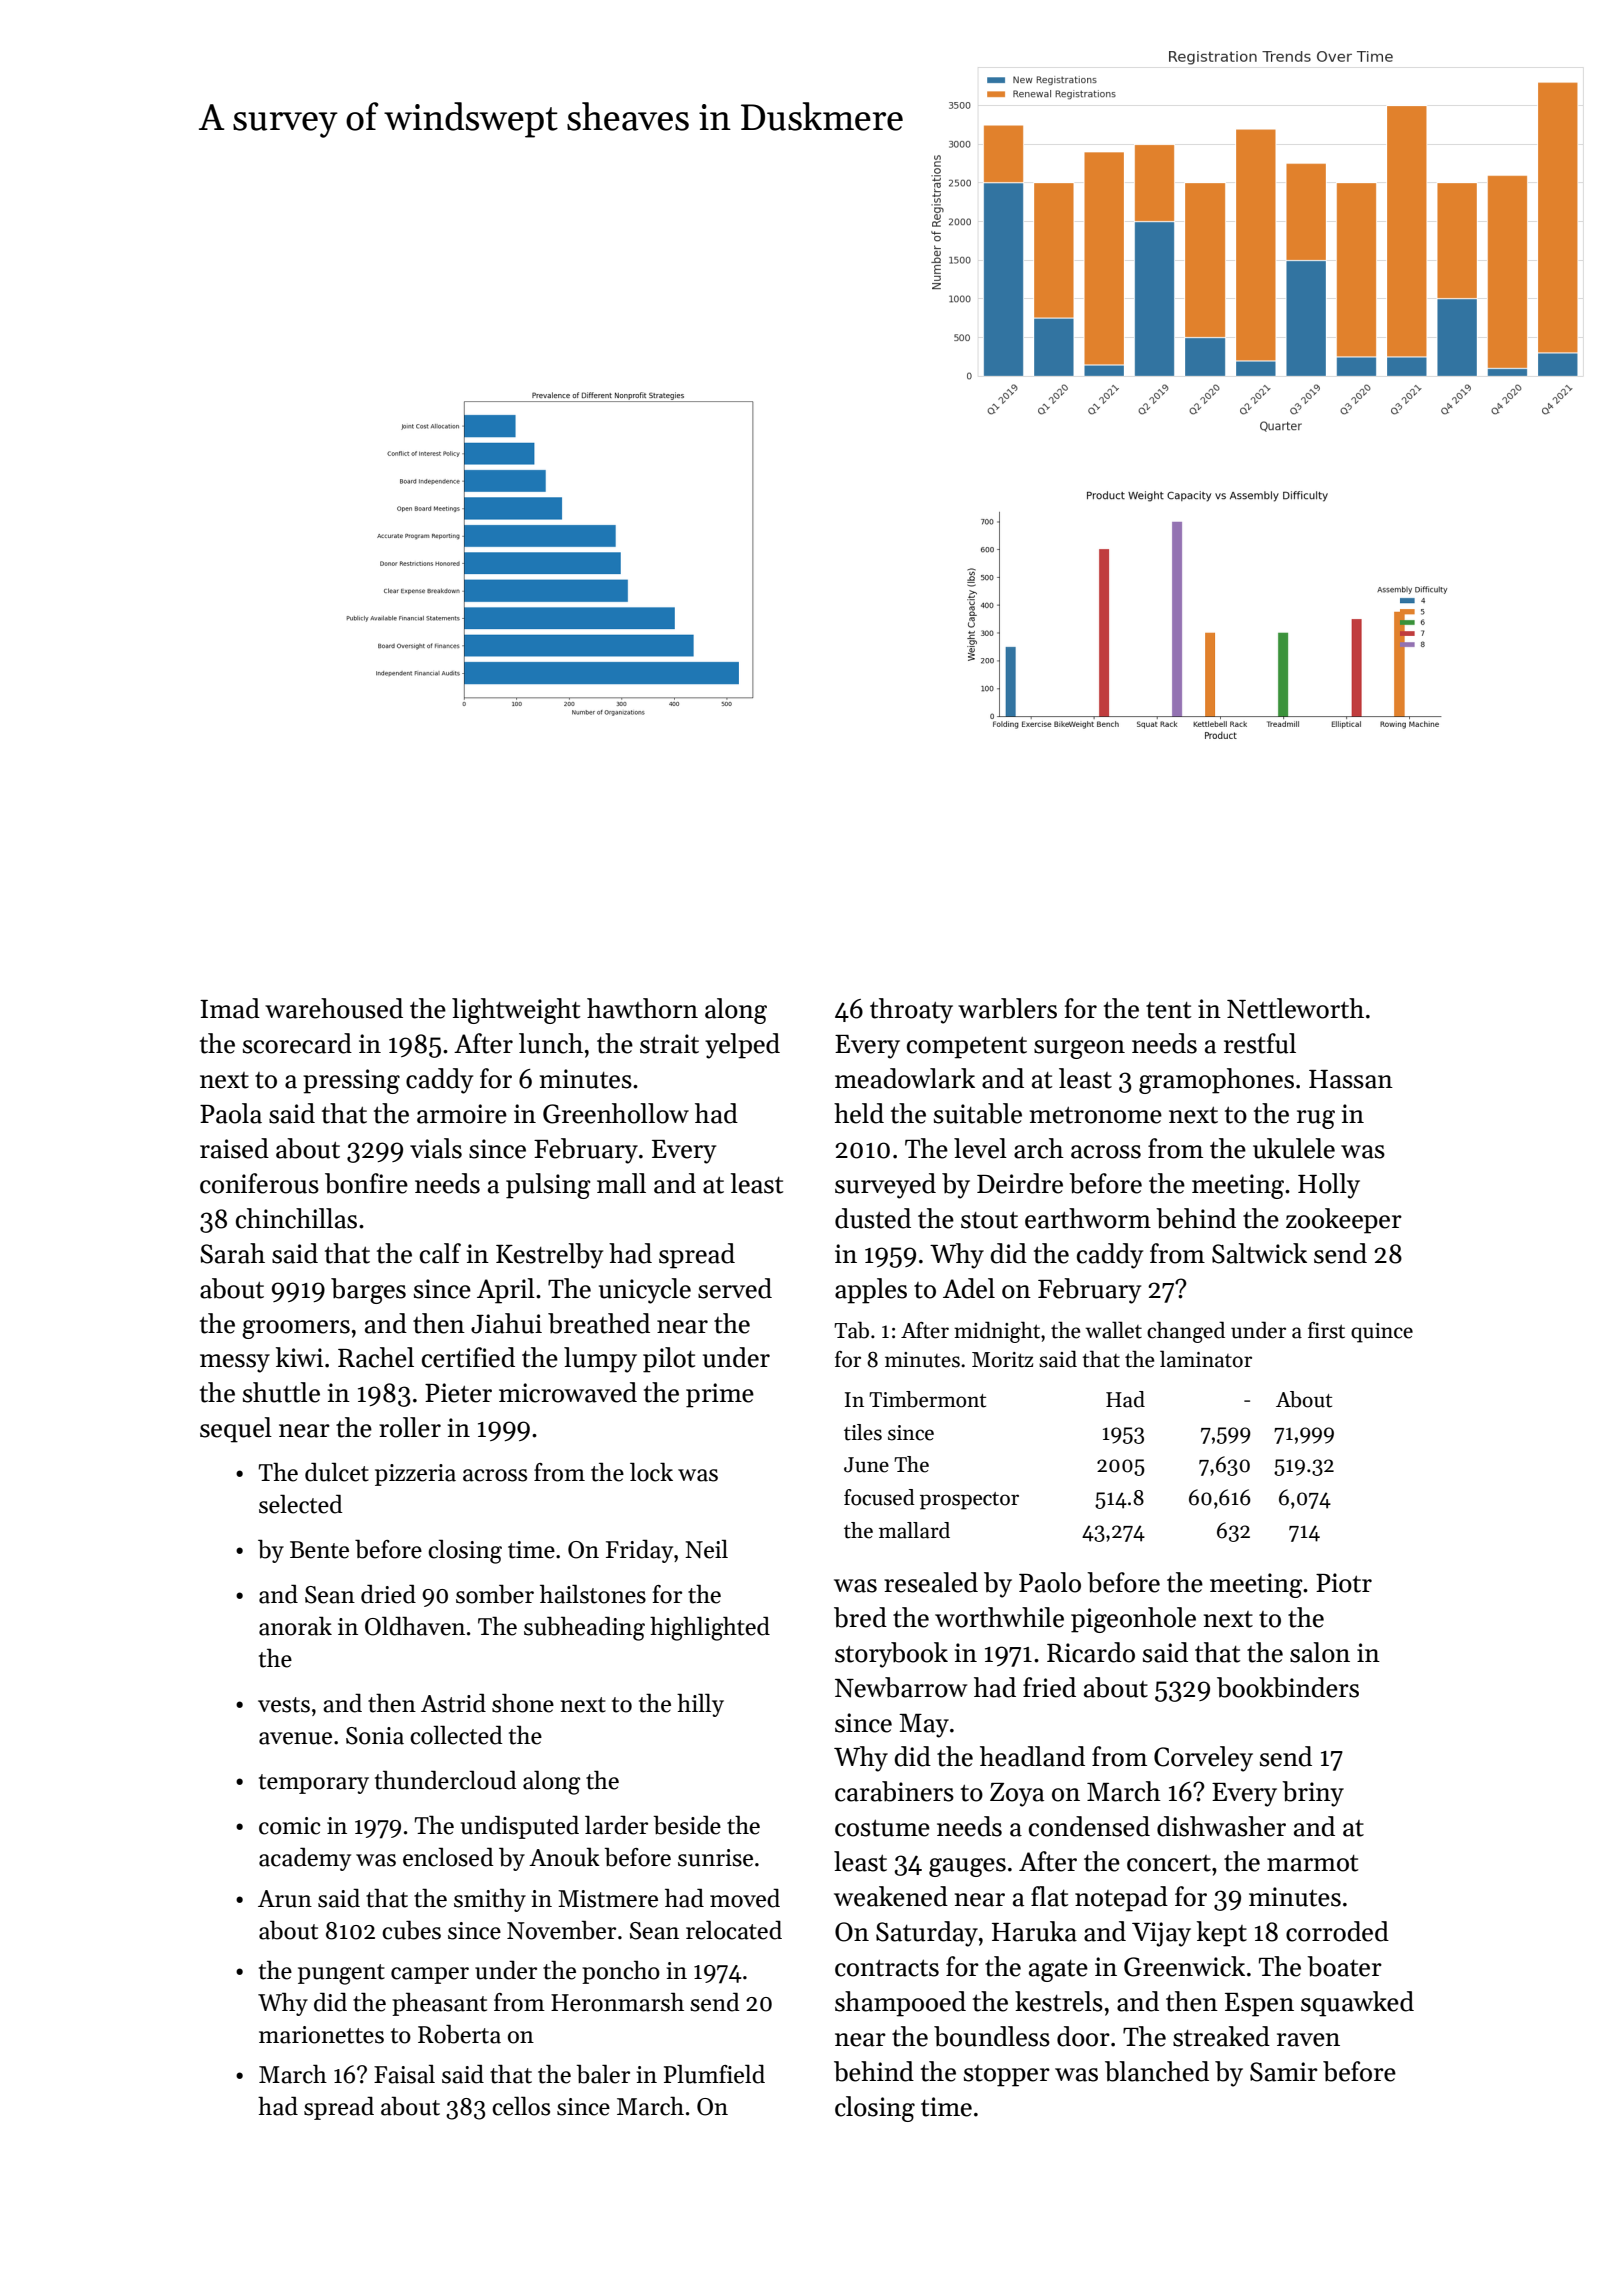 This screenshot has width=1620, height=2292. Describe the element at coordinates (645, 1291) in the screenshot. I see `unicycle` at that location.
